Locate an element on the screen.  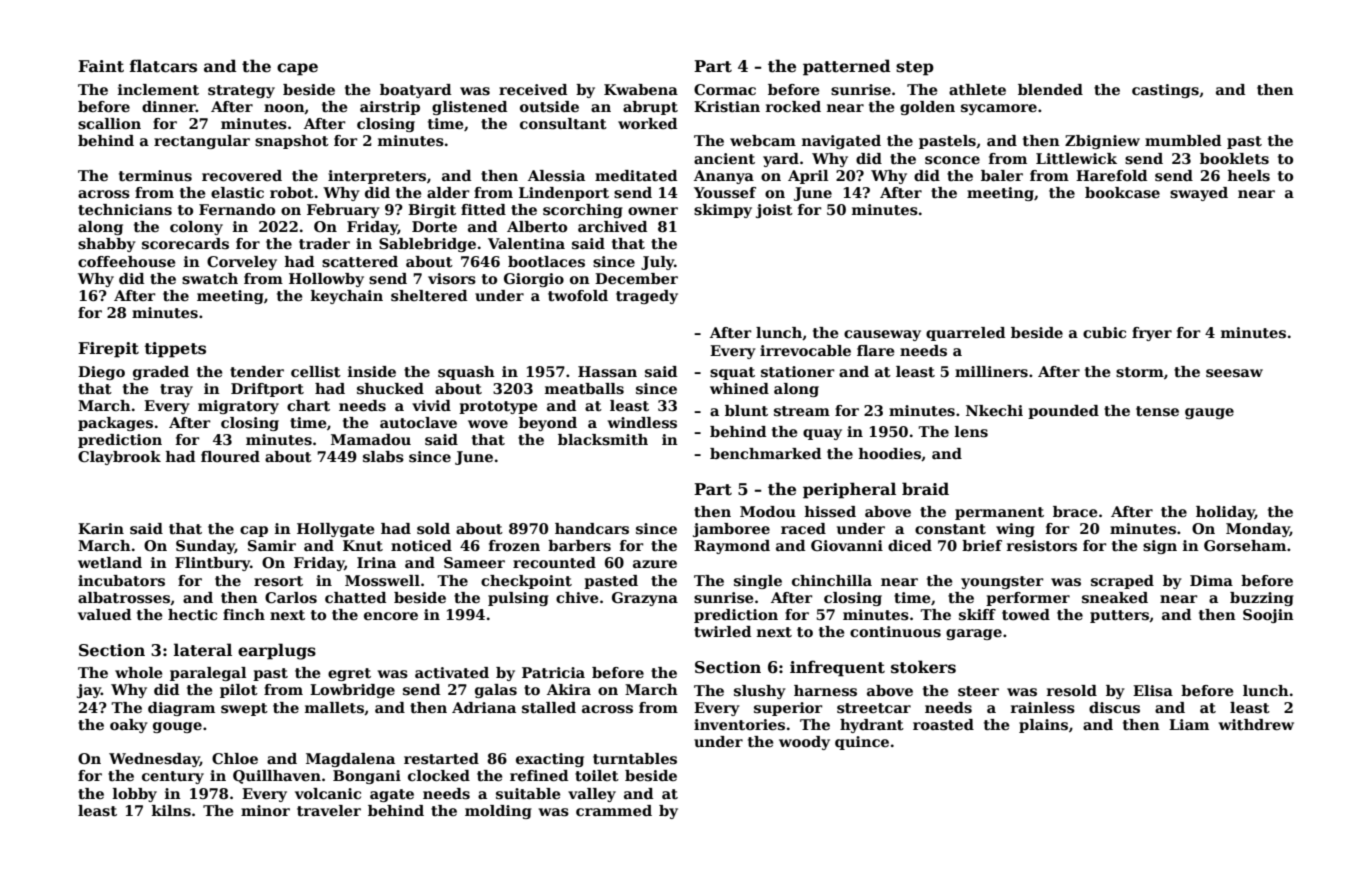
technicians is located at coordinates (125, 209).
